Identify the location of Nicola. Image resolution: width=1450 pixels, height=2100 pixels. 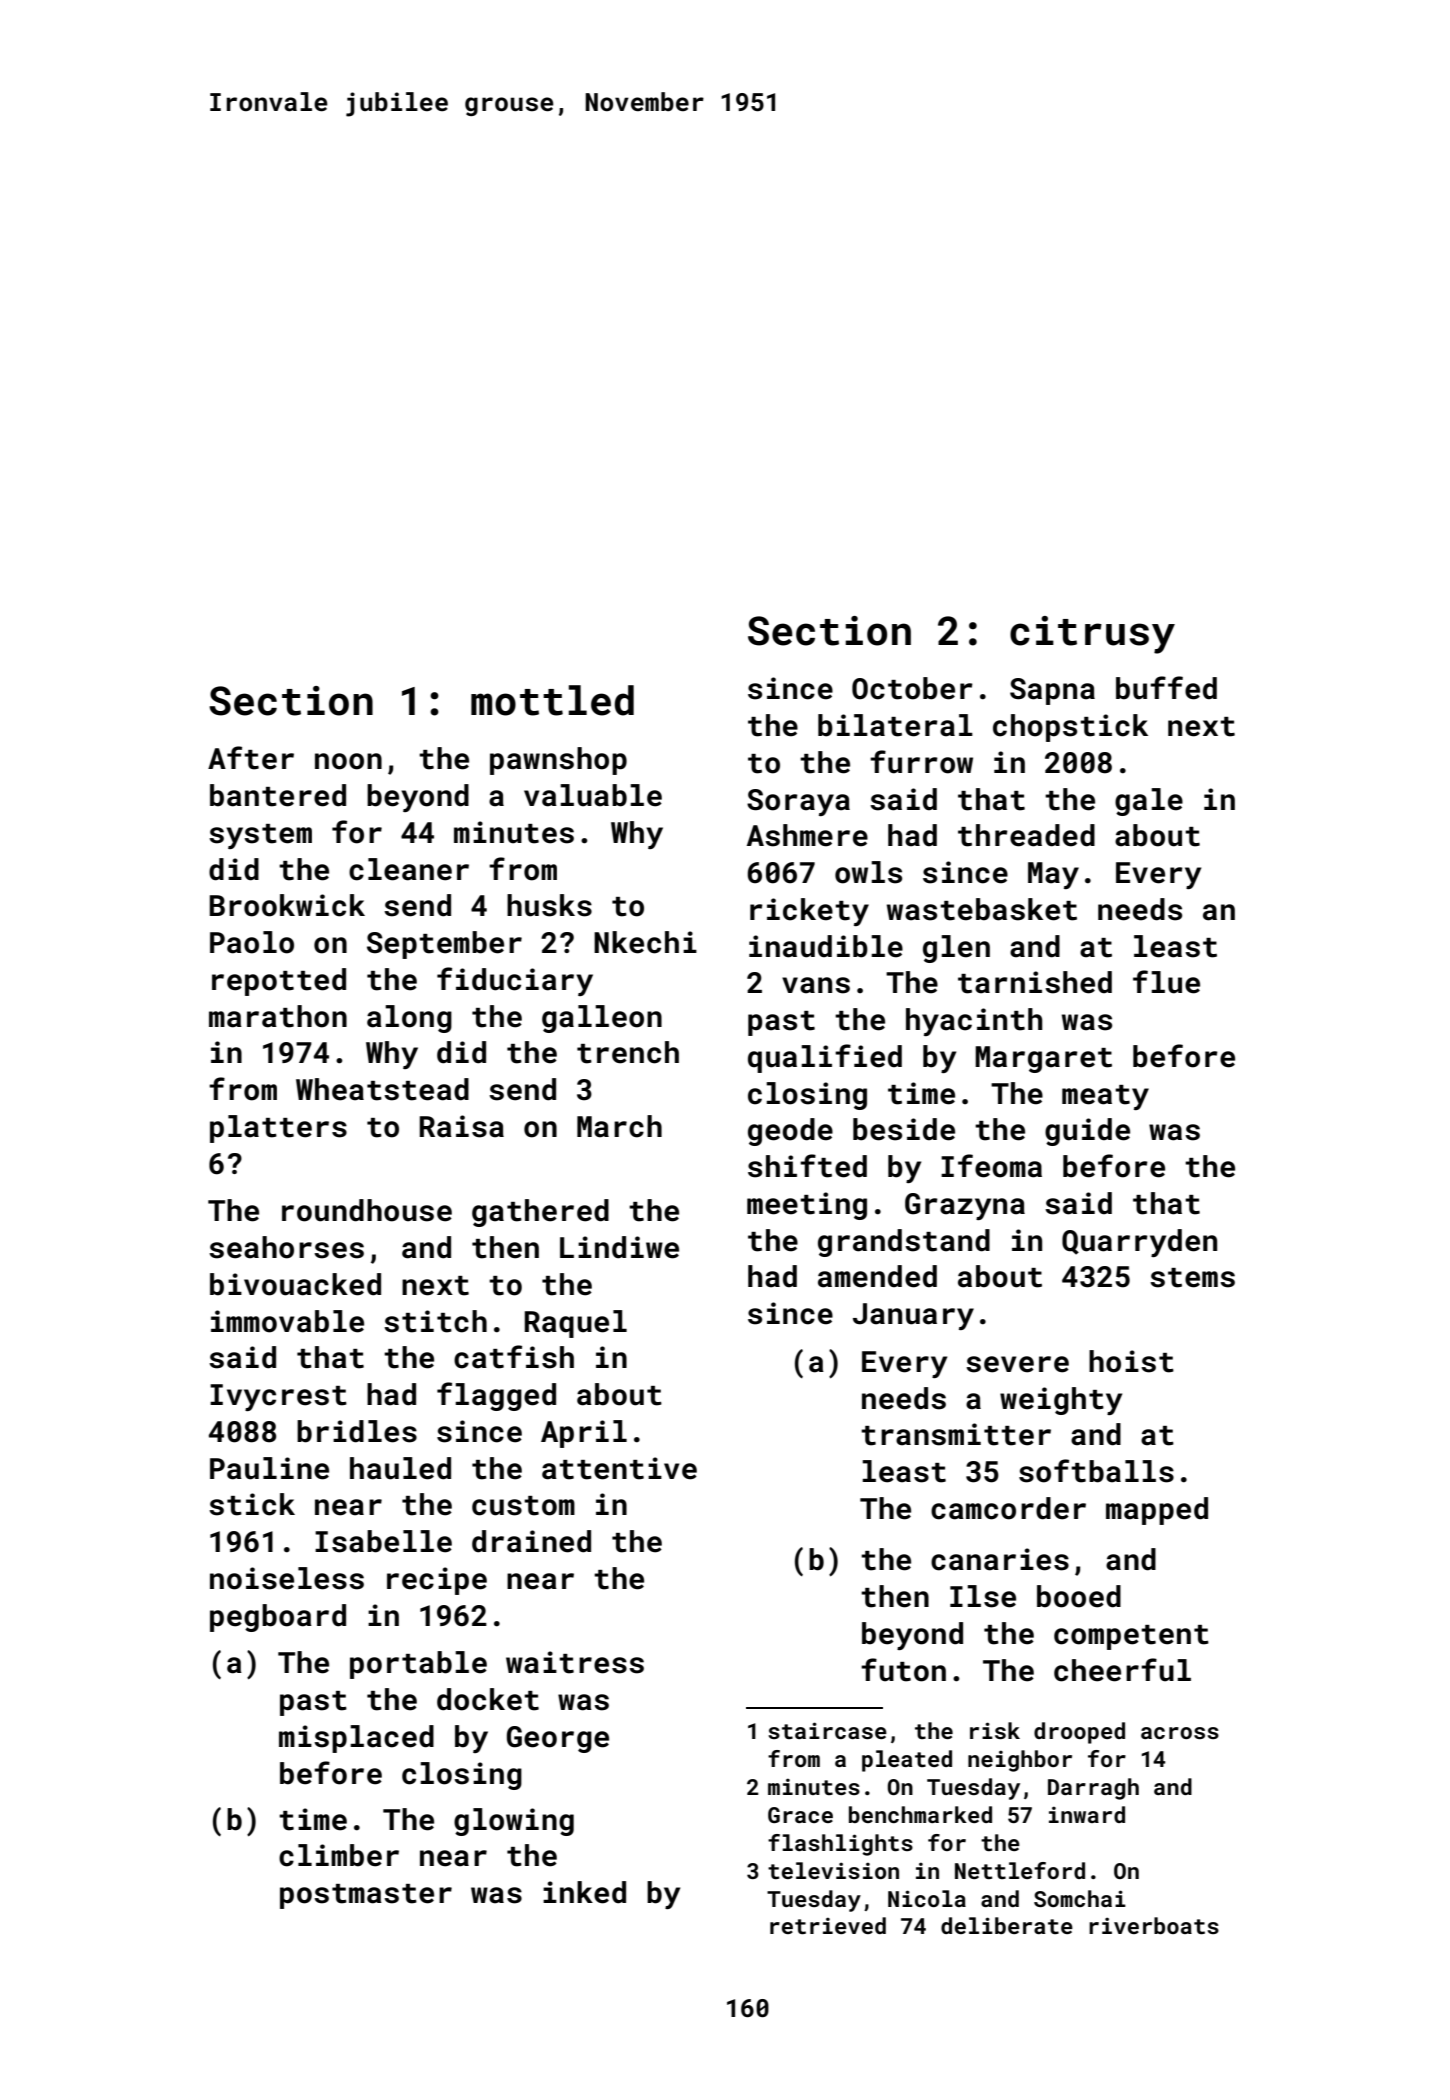
(927, 1898).
